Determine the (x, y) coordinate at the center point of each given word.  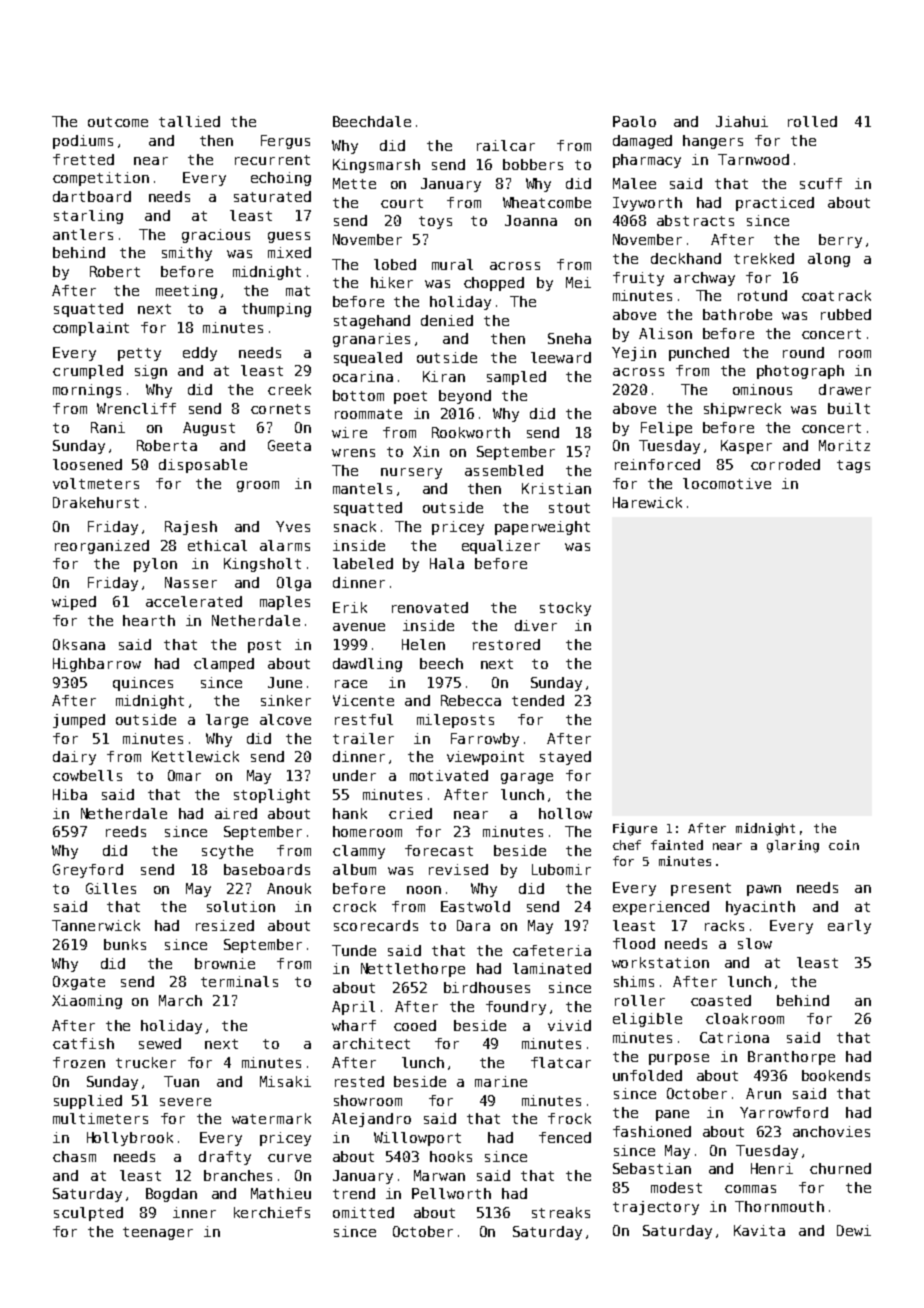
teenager (158, 1233)
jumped (79, 721)
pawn (764, 890)
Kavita (759, 1230)
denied (447, 320)
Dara (473, 925)
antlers (83, 234)
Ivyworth (647, 204)
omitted (363, 1212)
